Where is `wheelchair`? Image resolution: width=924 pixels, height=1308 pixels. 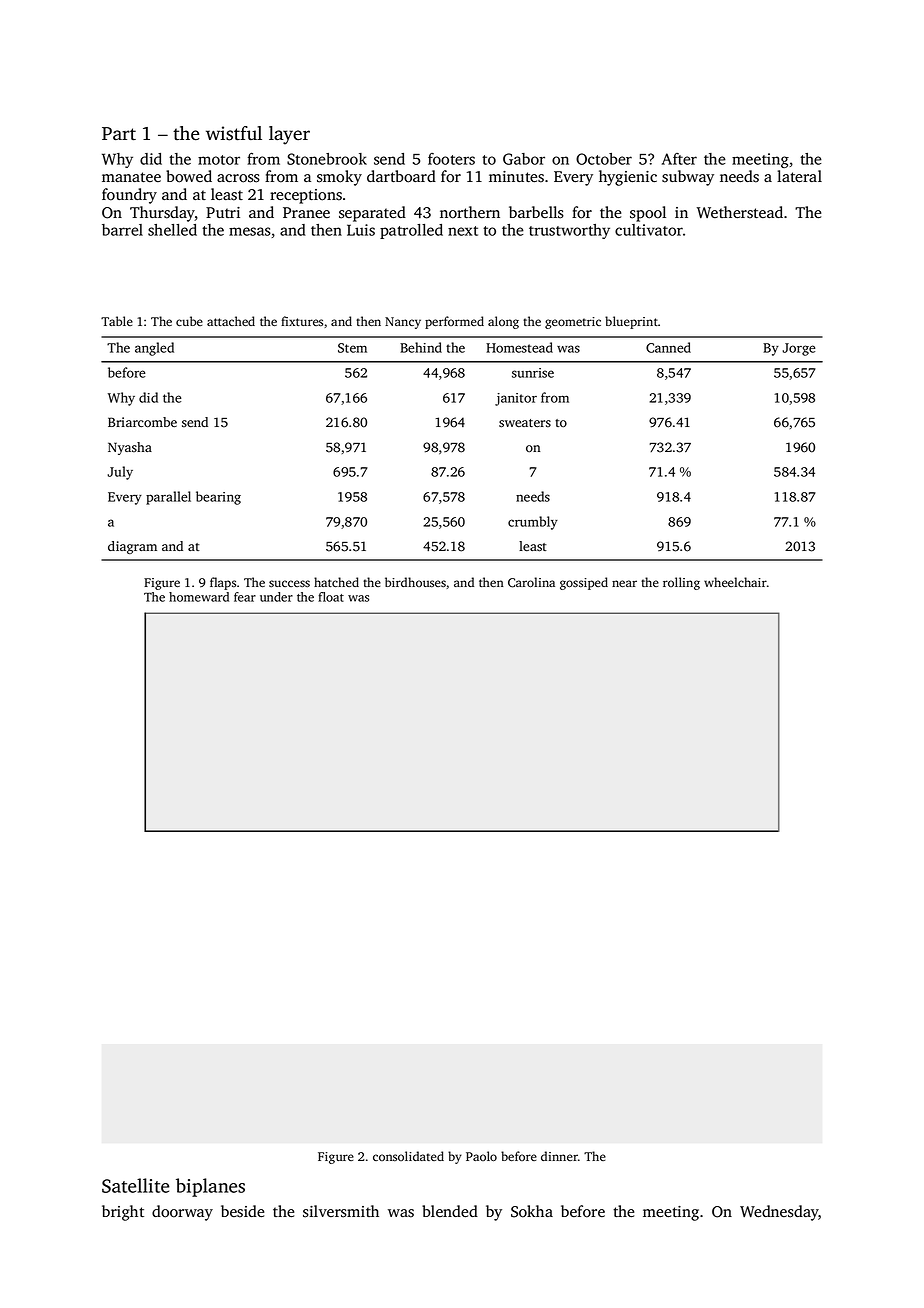 wheelchair is located at coordinates (735, 582).
